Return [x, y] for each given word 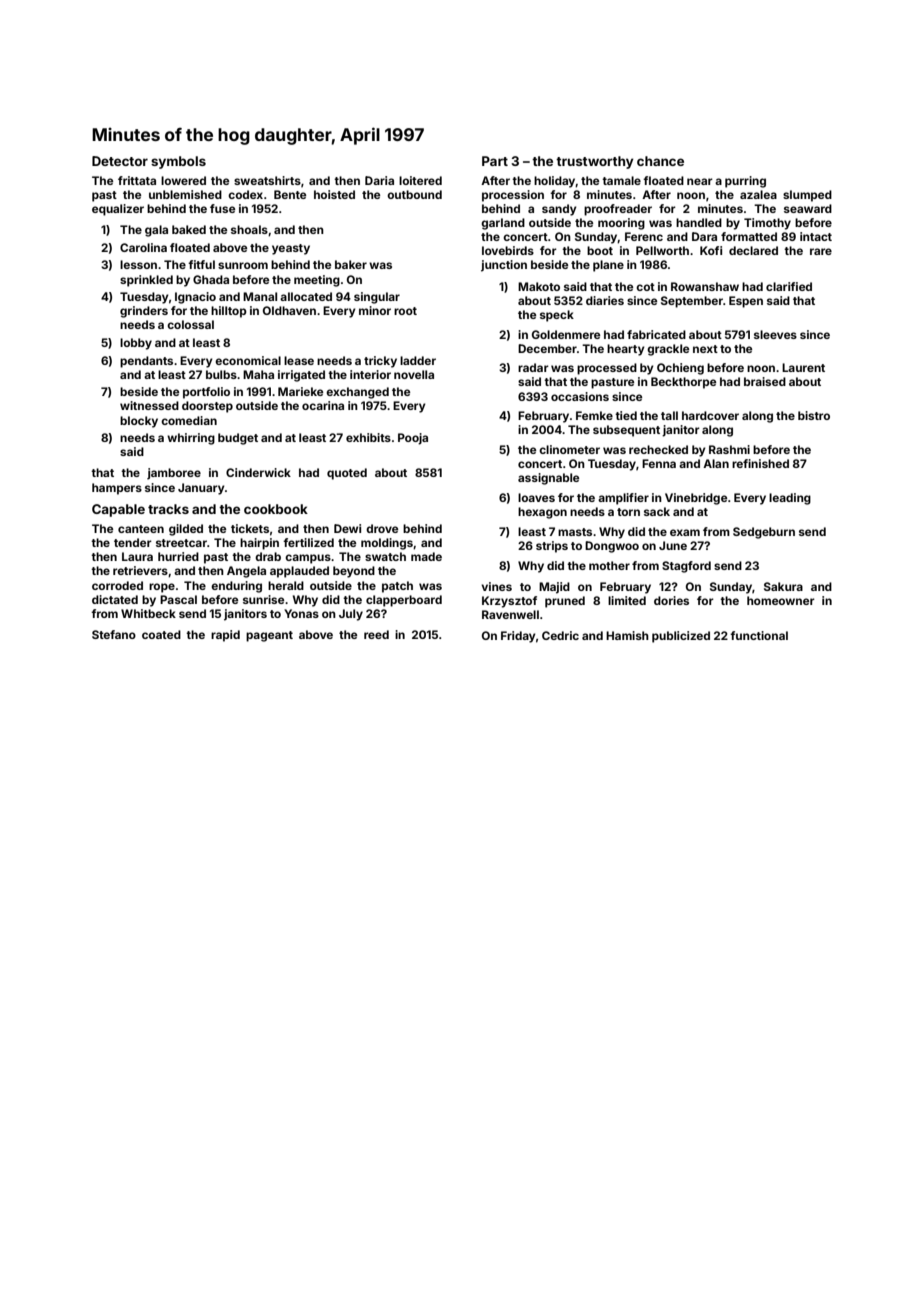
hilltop [229, 312]
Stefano [114, 634]
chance [660, 161]
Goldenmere [566, 334]
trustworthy [595, 162]
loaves [536, 497]
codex [245, 194]
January [201, 489]
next [705, 349]
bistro [814, 415]
